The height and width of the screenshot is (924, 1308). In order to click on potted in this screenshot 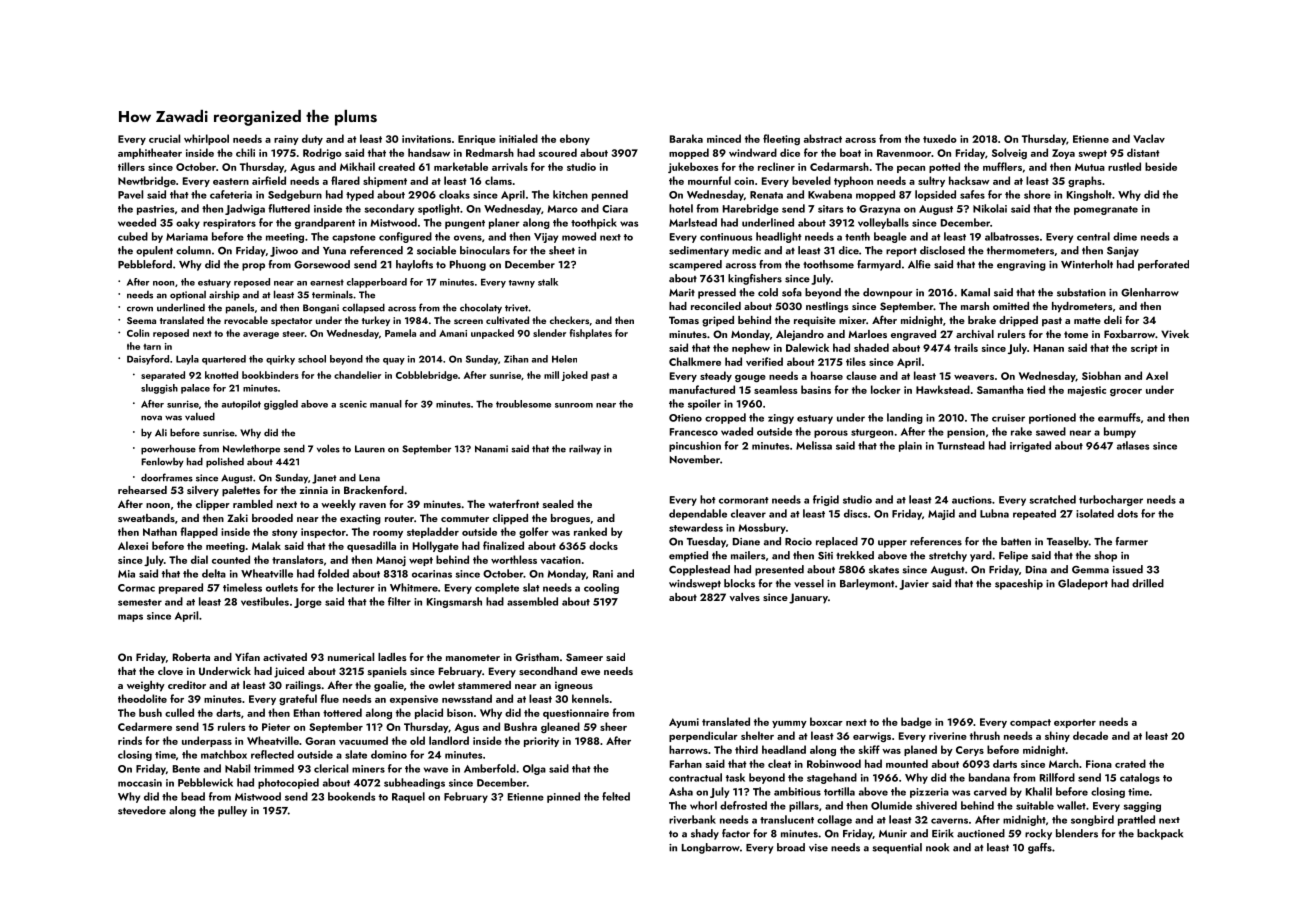, I will do `click(944, 167)`.
